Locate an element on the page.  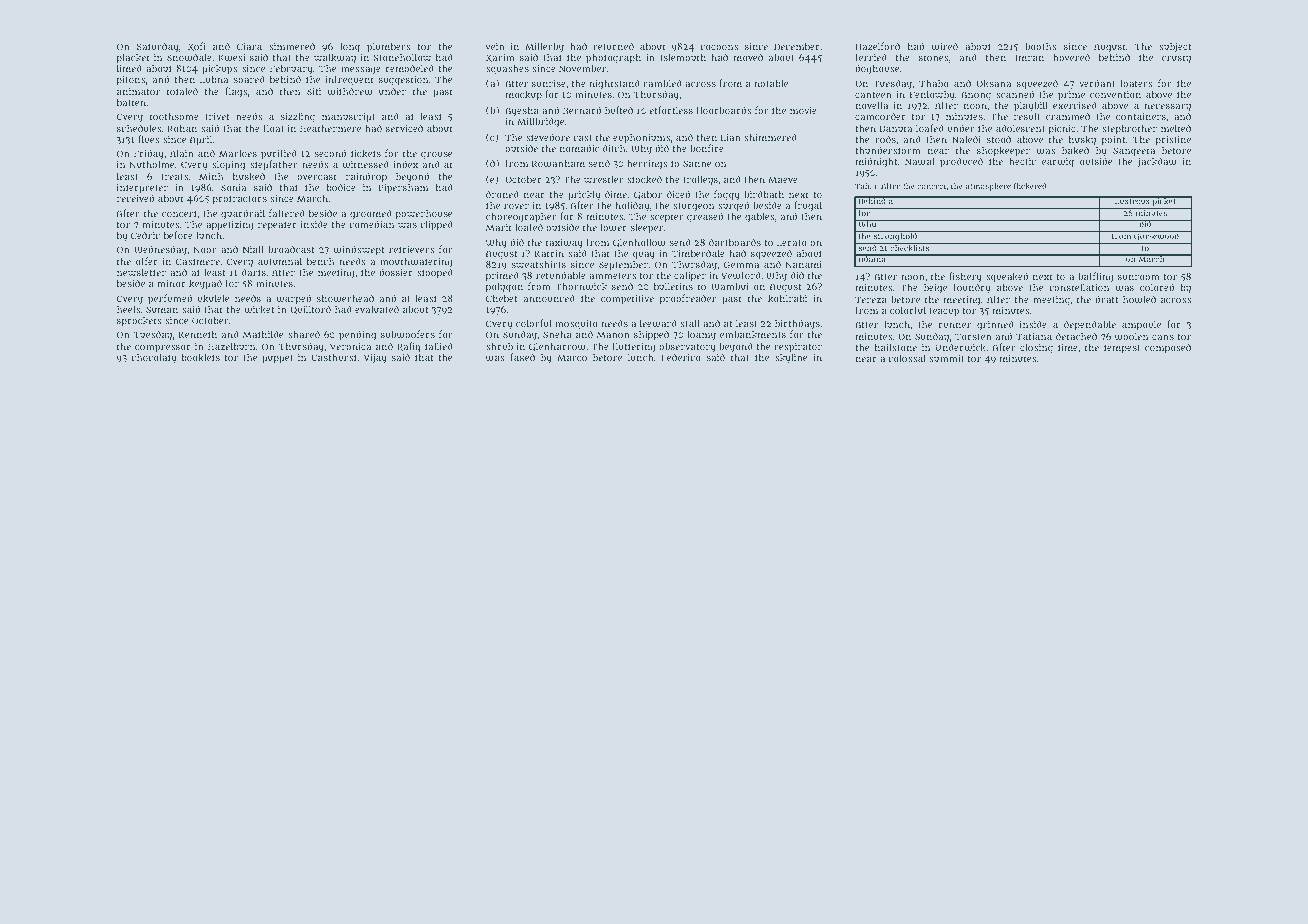
Lerato is located at coordinates (792, 242).
